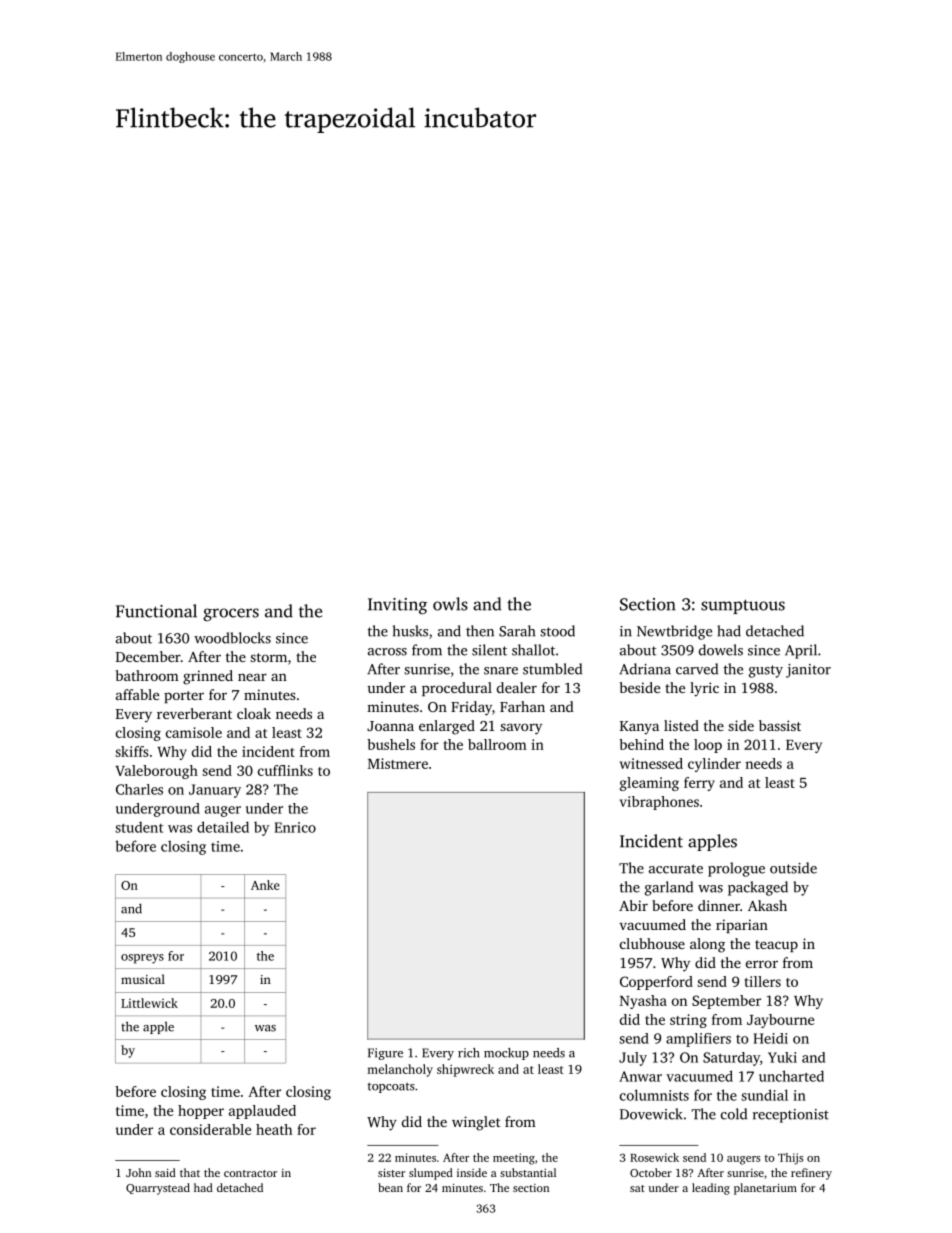 The height and width of the document is (1233, 952). Describe the element at coordinates (158, 1189) in the document. I see `Quarrystead` at that location.
